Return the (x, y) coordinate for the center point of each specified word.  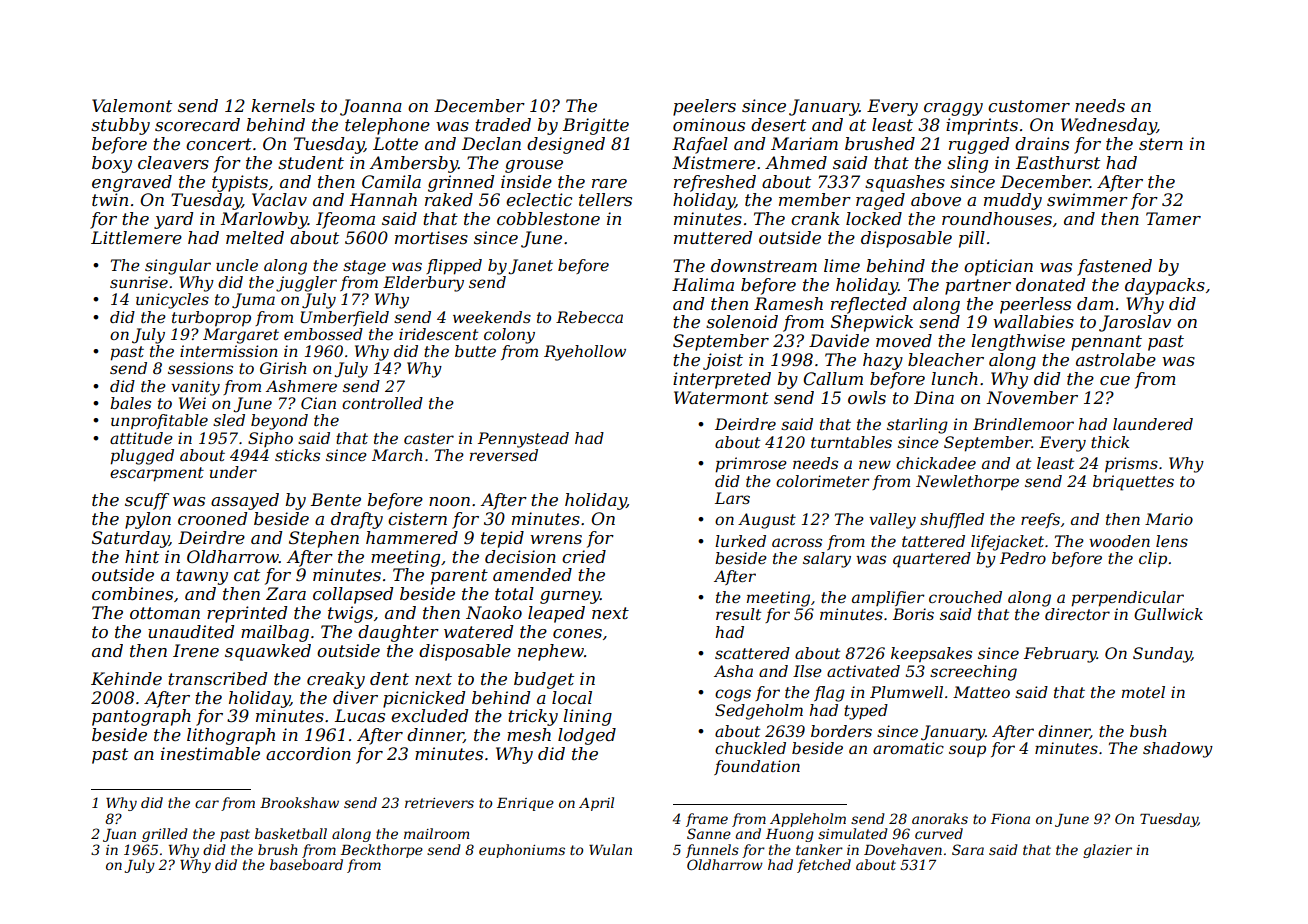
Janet (530, 267)
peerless (1035, 305)
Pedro (1023, 558)
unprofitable (159, 422)
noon (449, 501)
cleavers (173, 162)
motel (1143, 692)
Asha (733, 671)
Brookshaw (299, 802)
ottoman (165, 613)
